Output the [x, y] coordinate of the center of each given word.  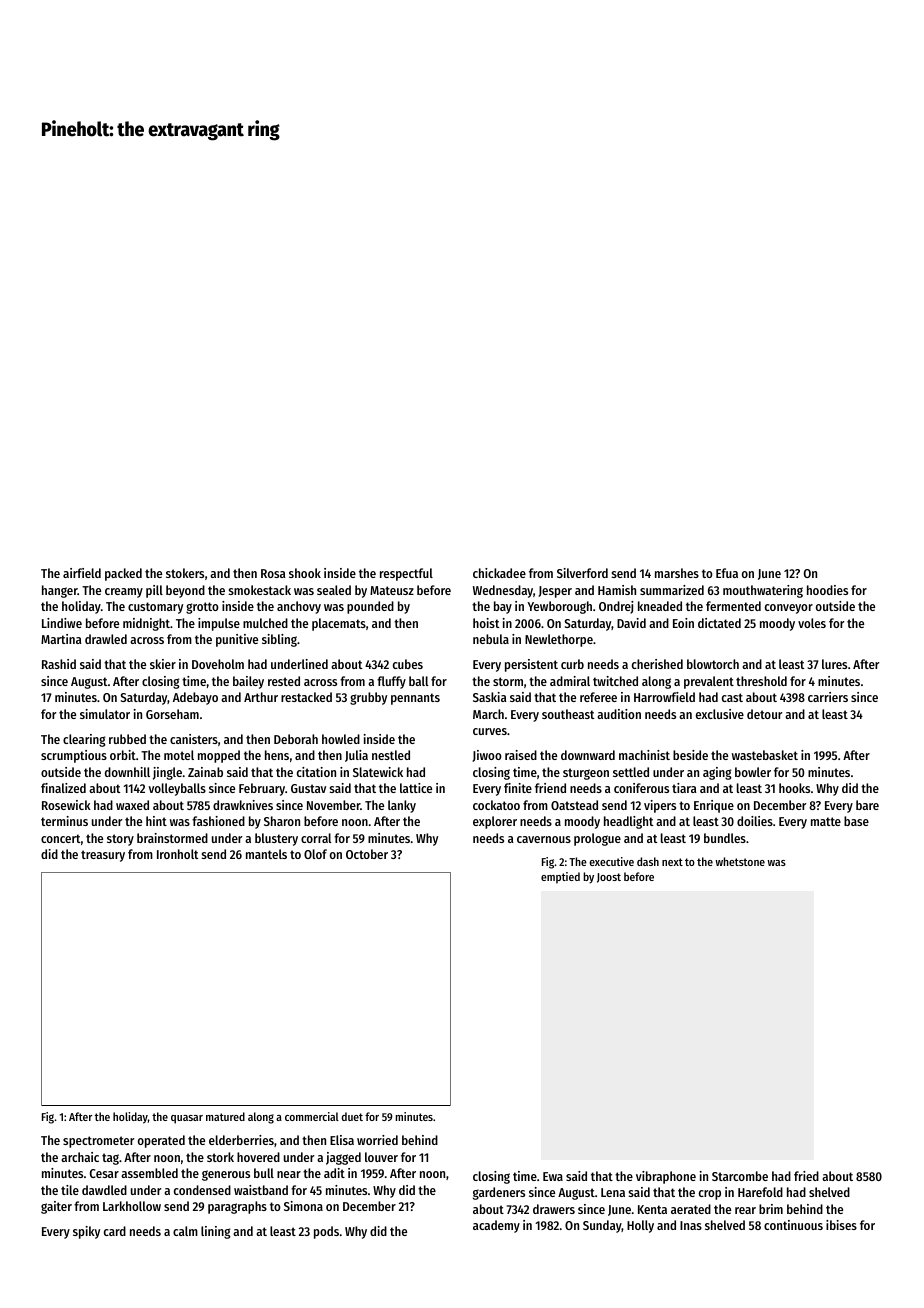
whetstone [740, 861]
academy [496, 1226]
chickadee [499, 573]
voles [812, 623]
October [367, 854]
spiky [86, 1232]
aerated [691, 1209]
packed [123, 574]
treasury [103, 856]
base [856, 821]
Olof [315, 854]
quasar [187, 1119]
